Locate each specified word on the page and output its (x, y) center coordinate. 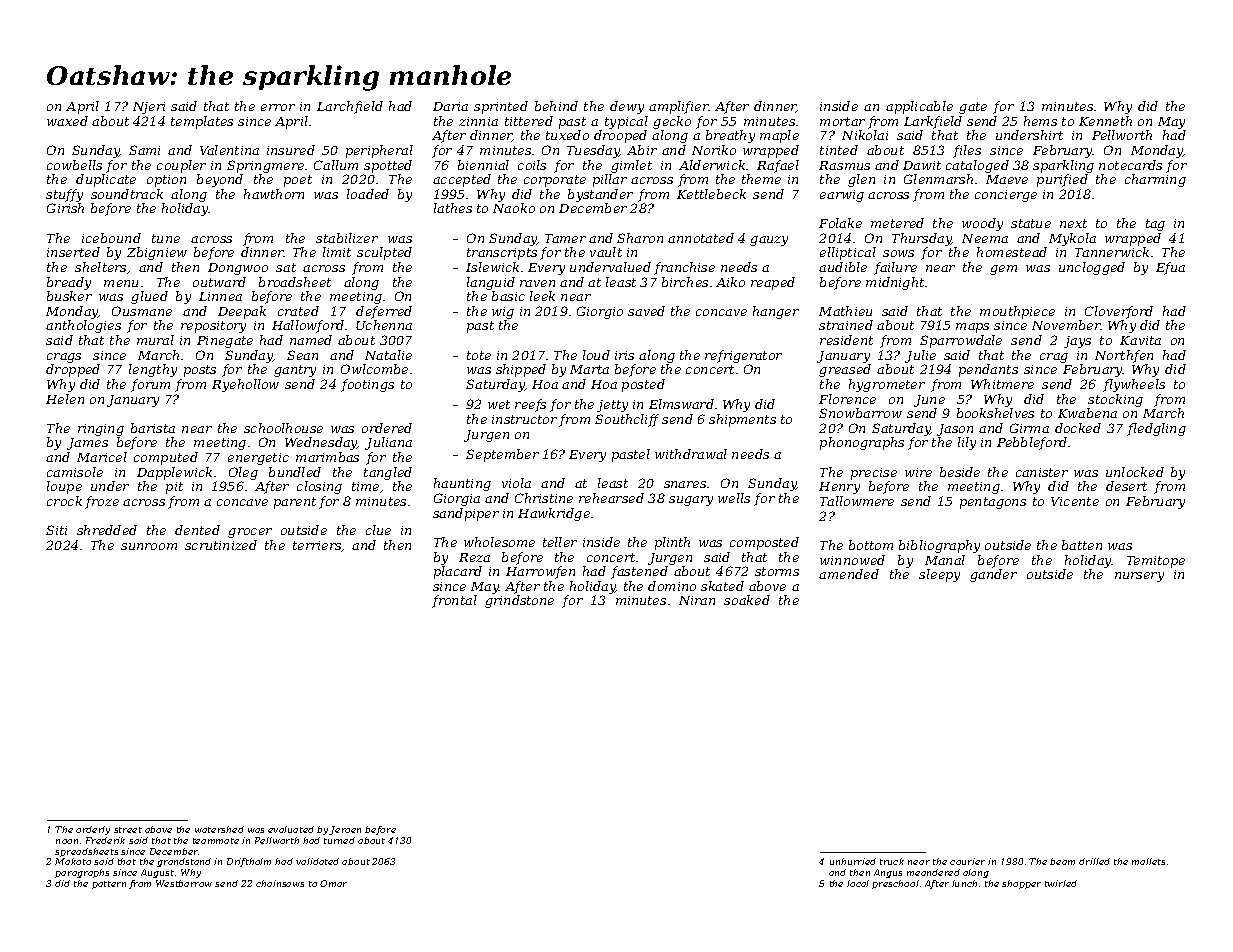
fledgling (1156, 429)
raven (537, 283)
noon (67, 841)
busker (69, 296)
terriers (317, 546)
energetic (258, 459)
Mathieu (845, 311)
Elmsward (681, 404)
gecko (672, 122)
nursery (1139, 577)
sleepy (939, 575)
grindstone (519, 601)
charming (1155, 180)
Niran (697, 600)
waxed (67, 121)
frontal (454, 601)
